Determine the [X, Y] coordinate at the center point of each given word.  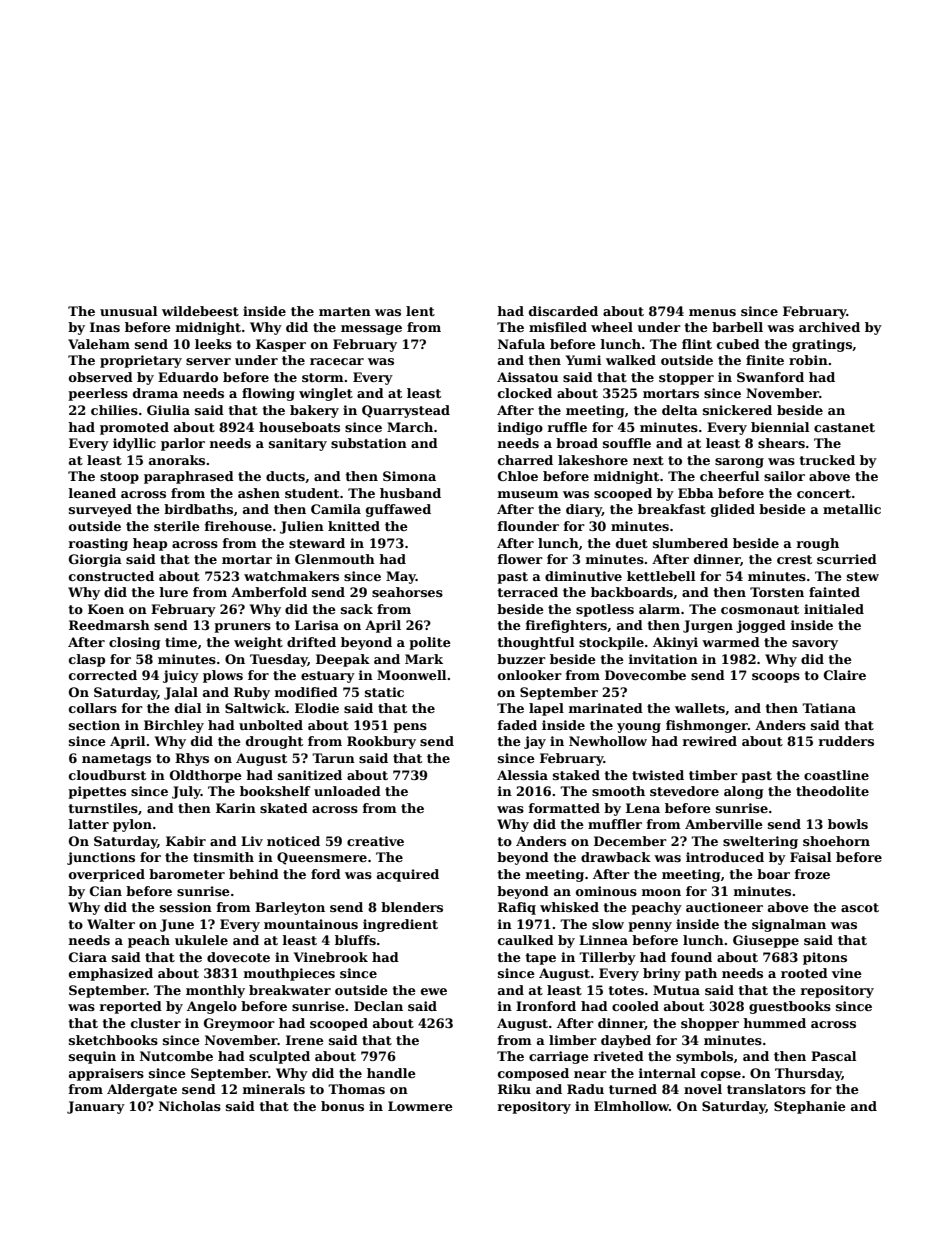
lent [420, 311]
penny [650, 927]
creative [375, 841]
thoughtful [535, 643]
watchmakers [291, 576]
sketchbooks [113, 1040]
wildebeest [200, 311]
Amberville [724, 824]
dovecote [238, 957]
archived [829, 327]
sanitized [310, 775]
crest [794, 559]
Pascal [833, 1056]
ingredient [400, 925]
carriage [559, 1057]
